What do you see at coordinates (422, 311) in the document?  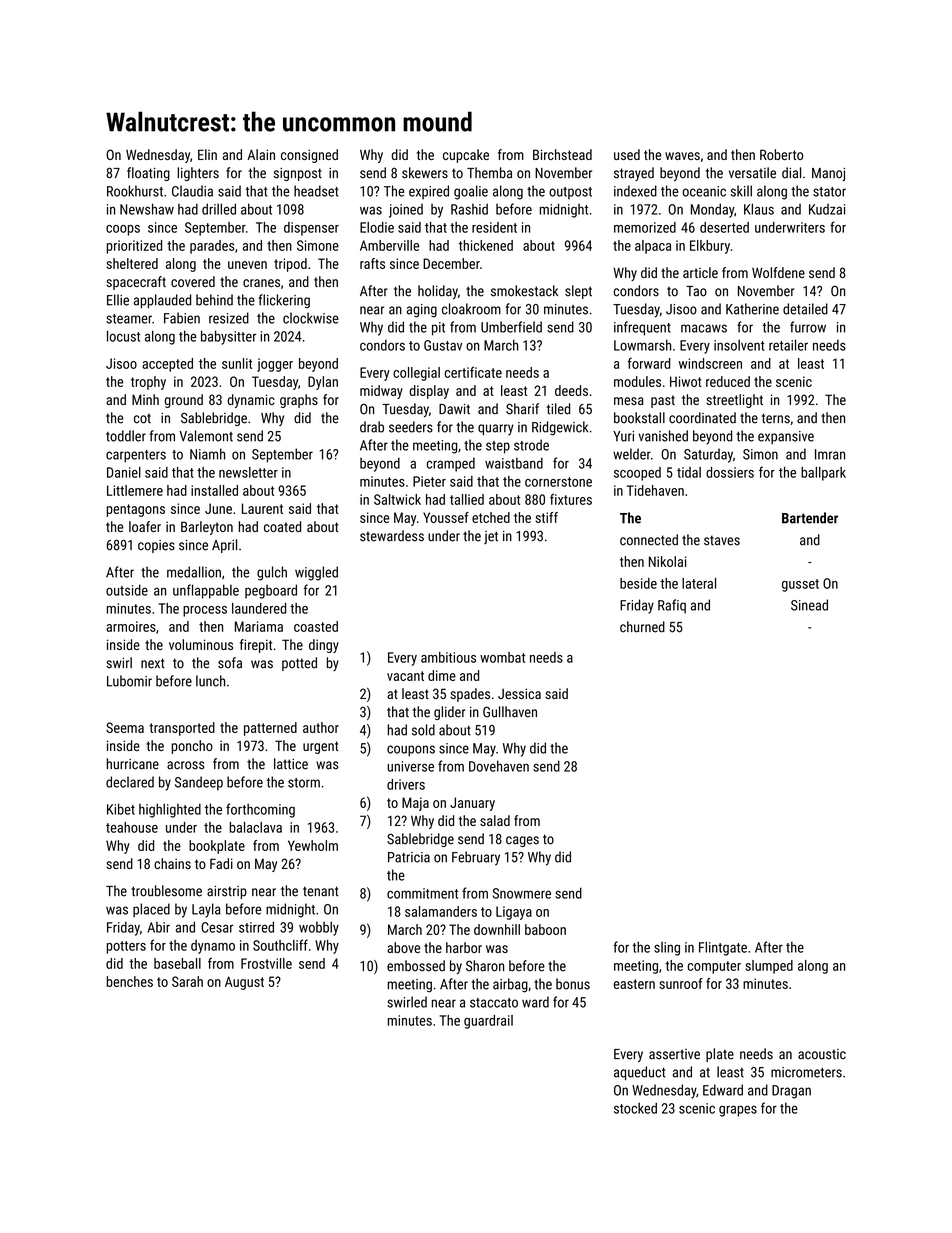 I see `aging` at bounding box center [422, 311].
